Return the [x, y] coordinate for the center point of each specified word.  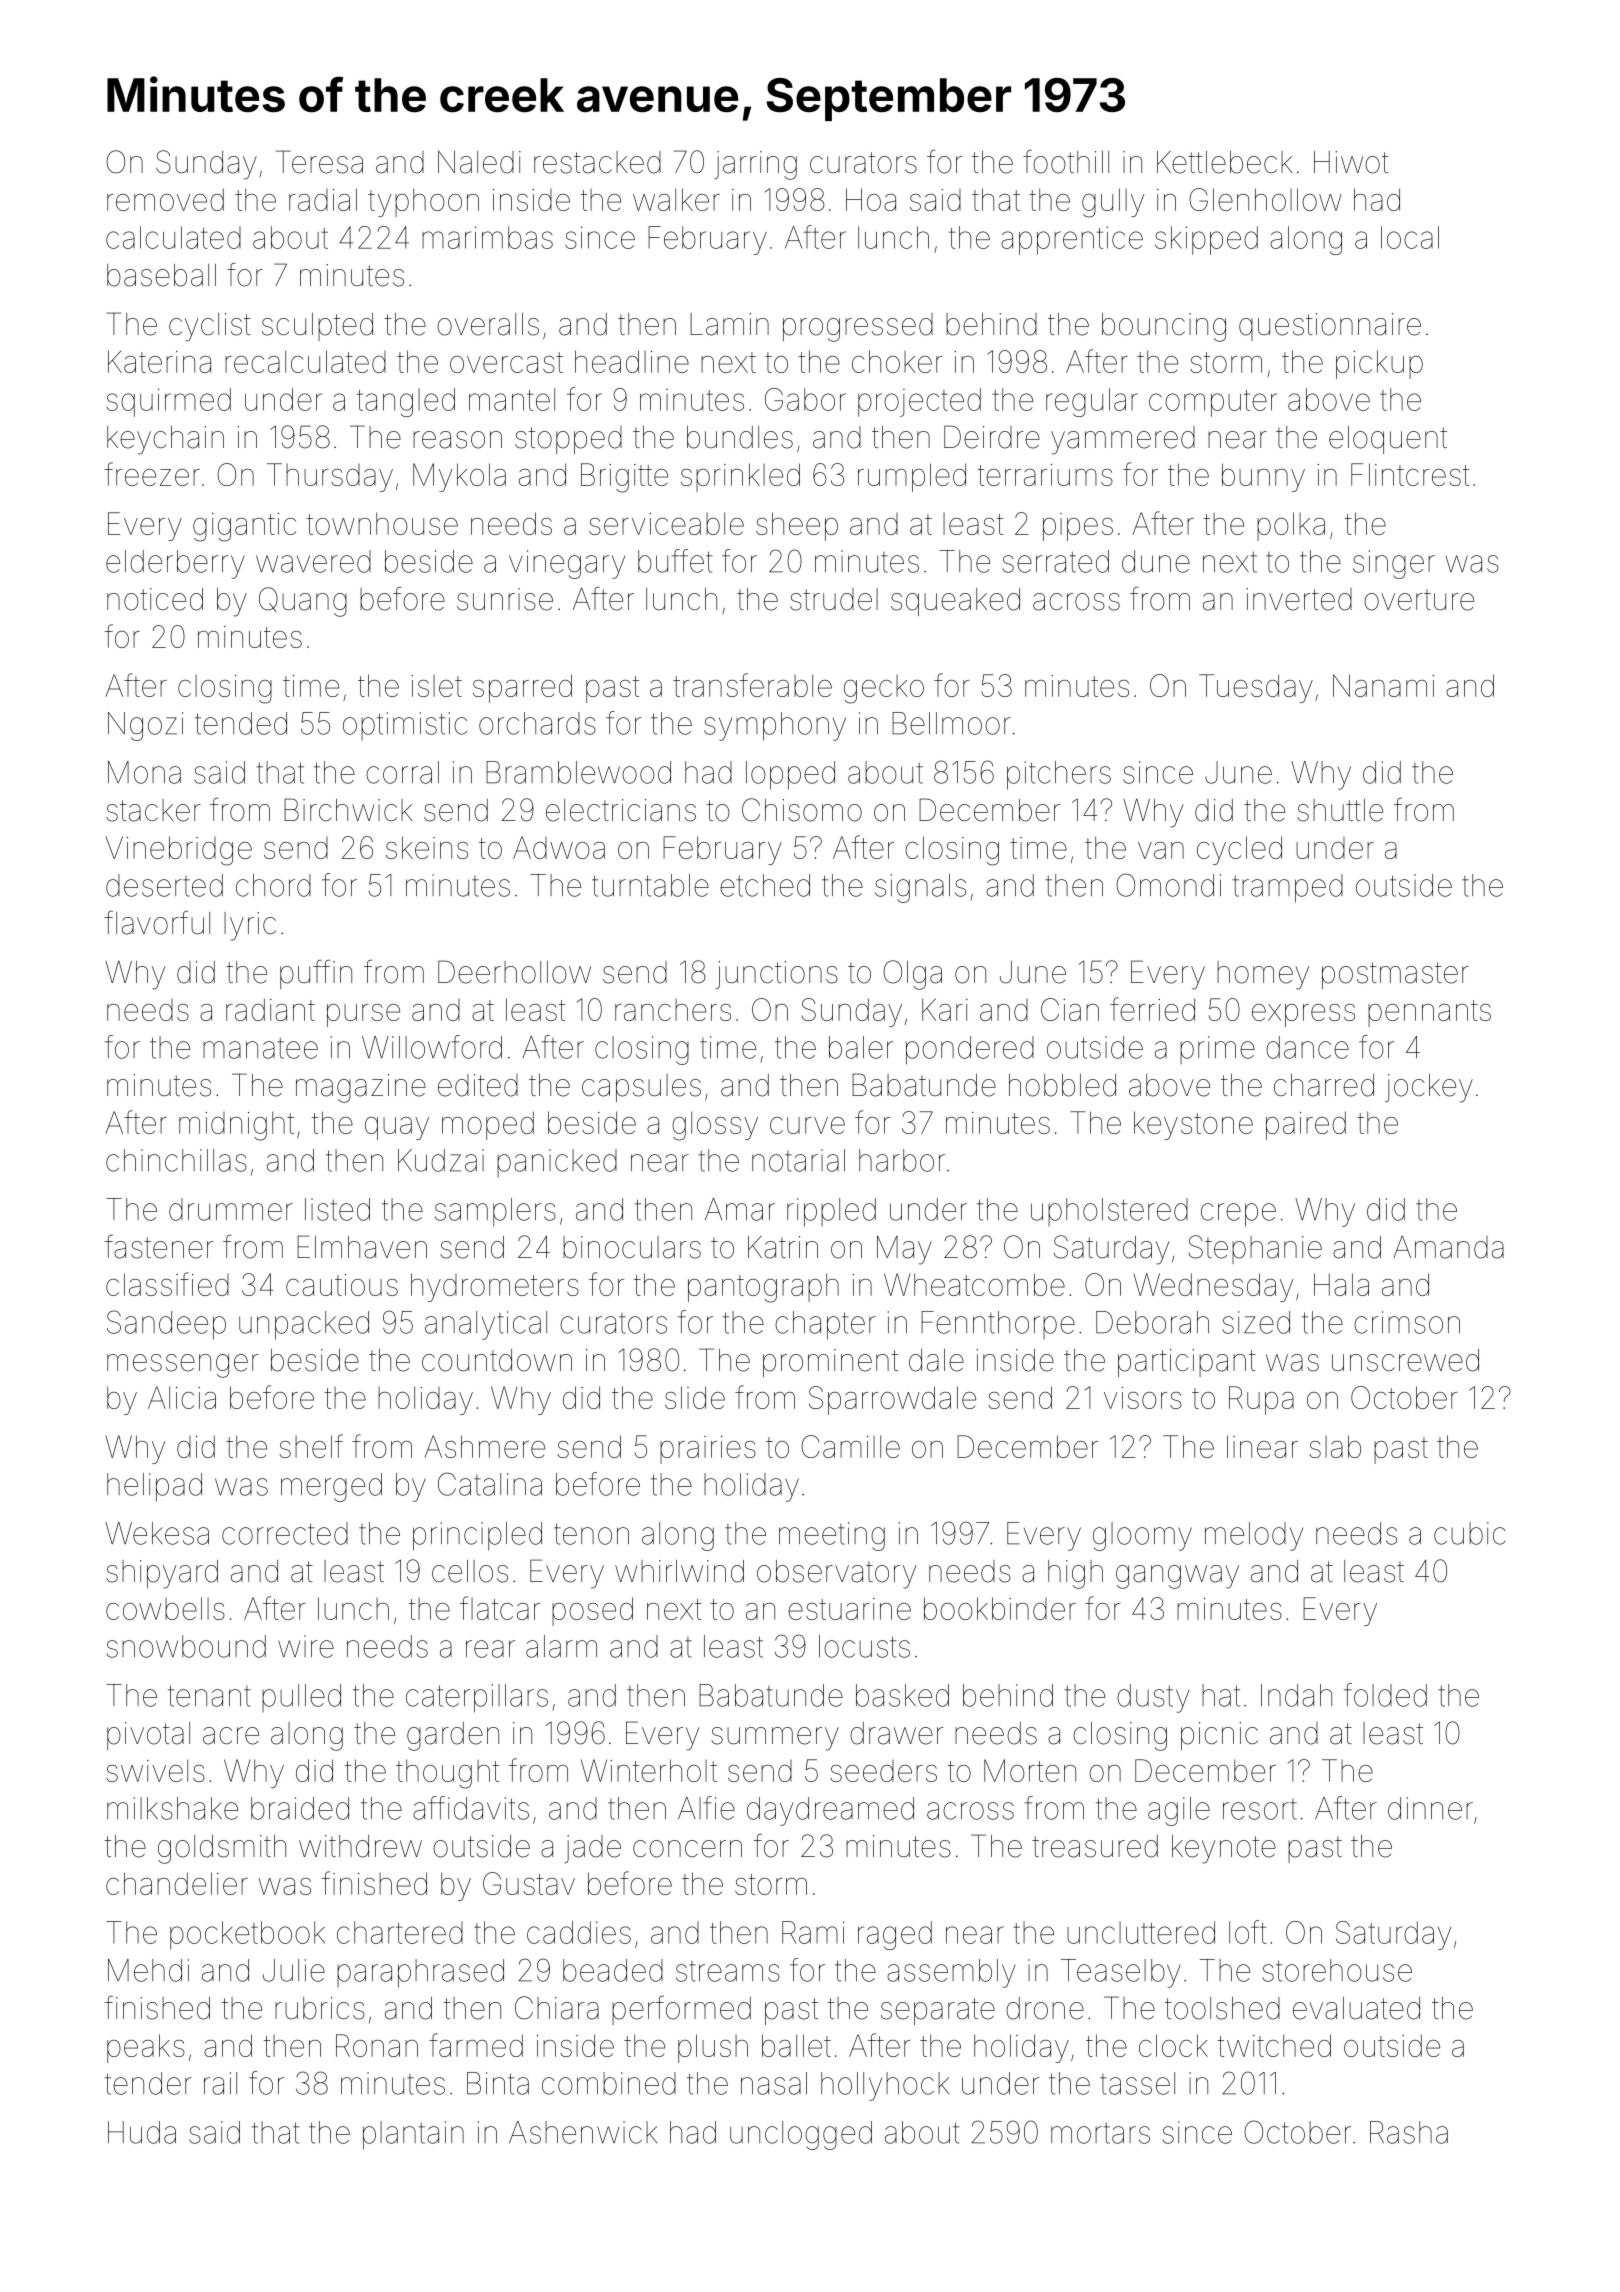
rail [220, 2083]
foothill [1066, 161]
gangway [1177, 1577]
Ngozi [145, 726]
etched [765, 885]
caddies [579, 1932]
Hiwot [1351, 162]
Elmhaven [362, 1247]
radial [323, 199]
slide [695, 1397]
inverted [1299, 599]
